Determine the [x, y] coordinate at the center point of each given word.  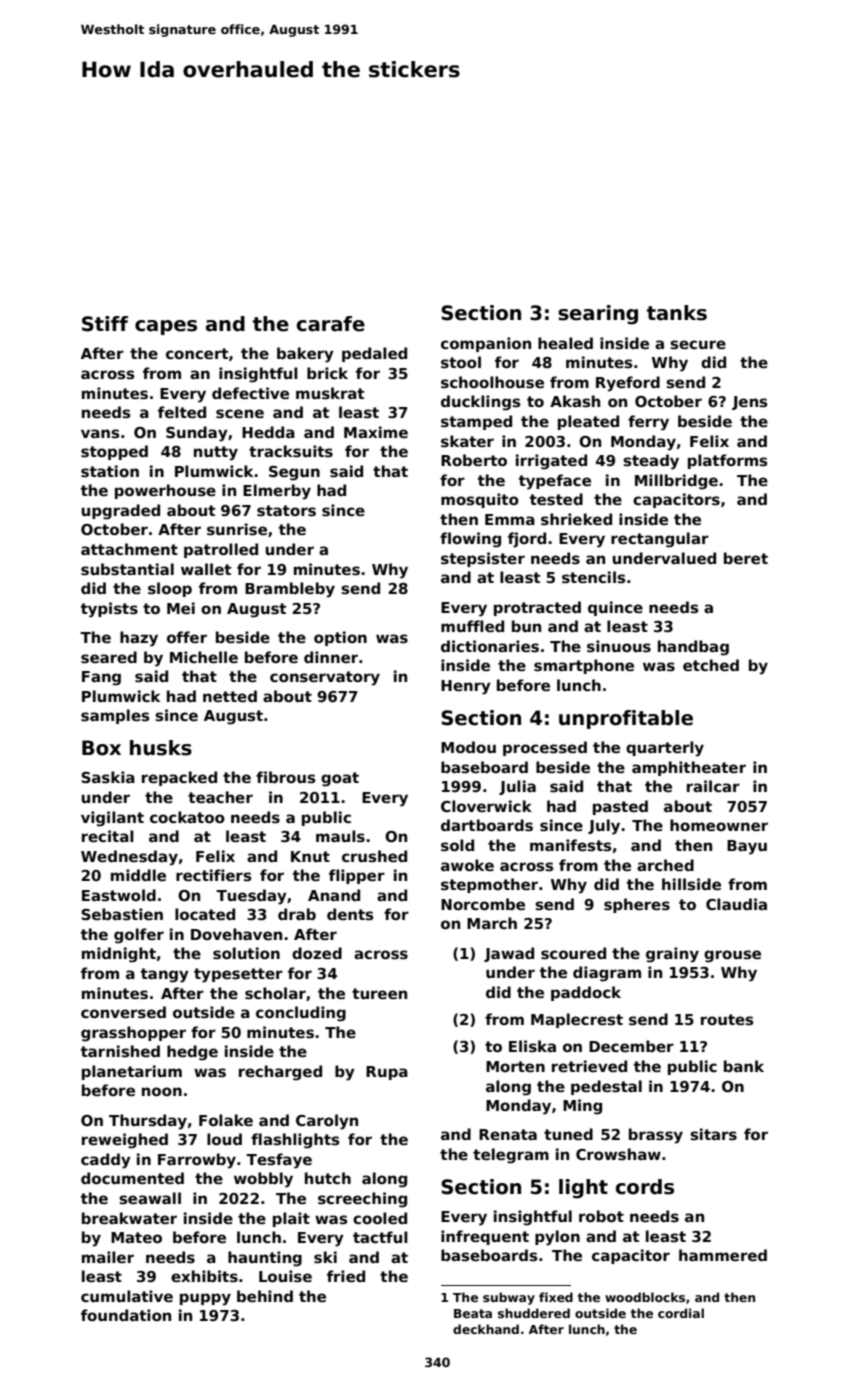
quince [615, 608]
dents [350, 914]
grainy [672, 955]
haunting [265, 1259]
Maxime [376, 432]
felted [182, 412]
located [205, 914]
